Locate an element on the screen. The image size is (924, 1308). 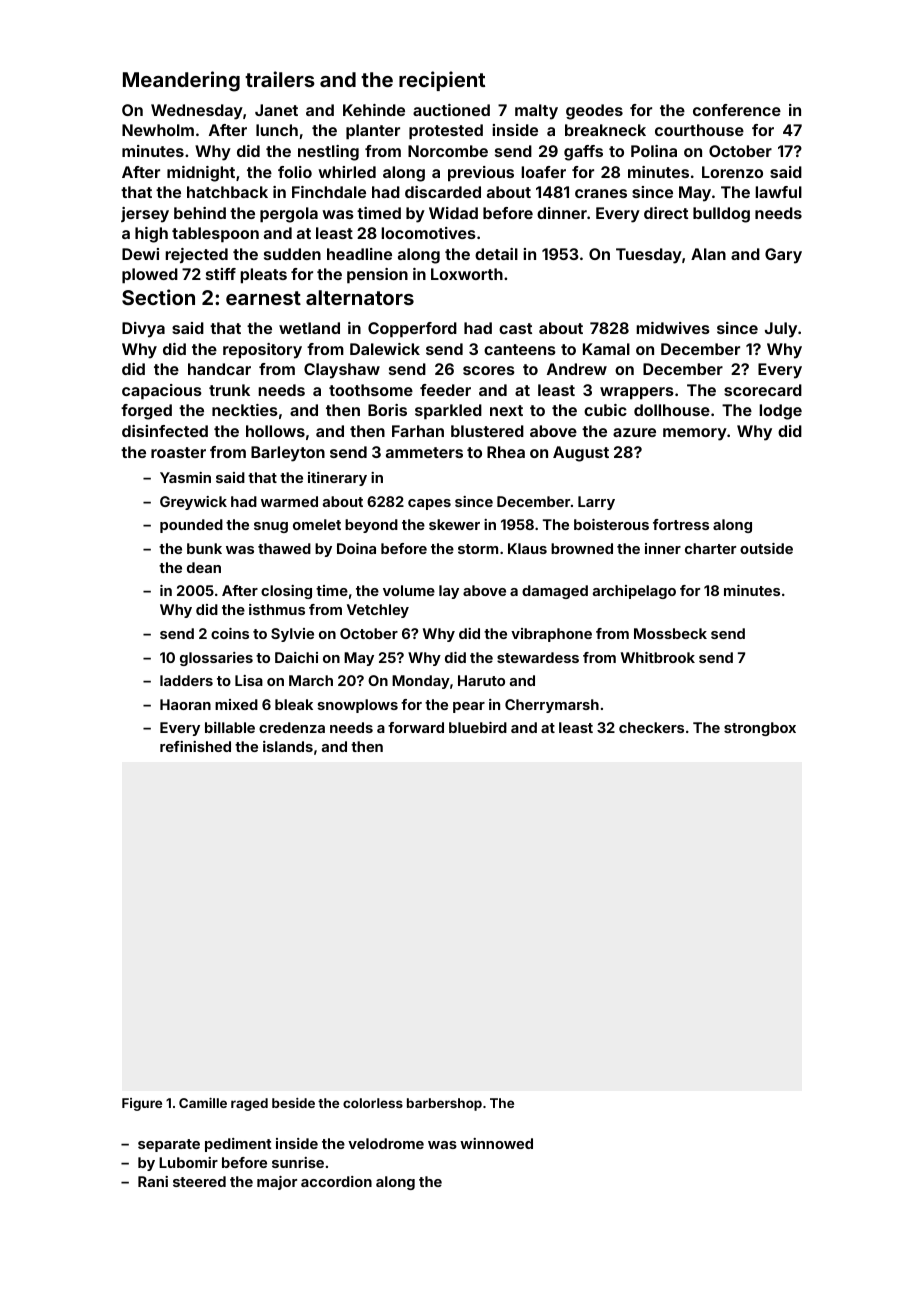
Camille is located at coordinates (203, 1103).
